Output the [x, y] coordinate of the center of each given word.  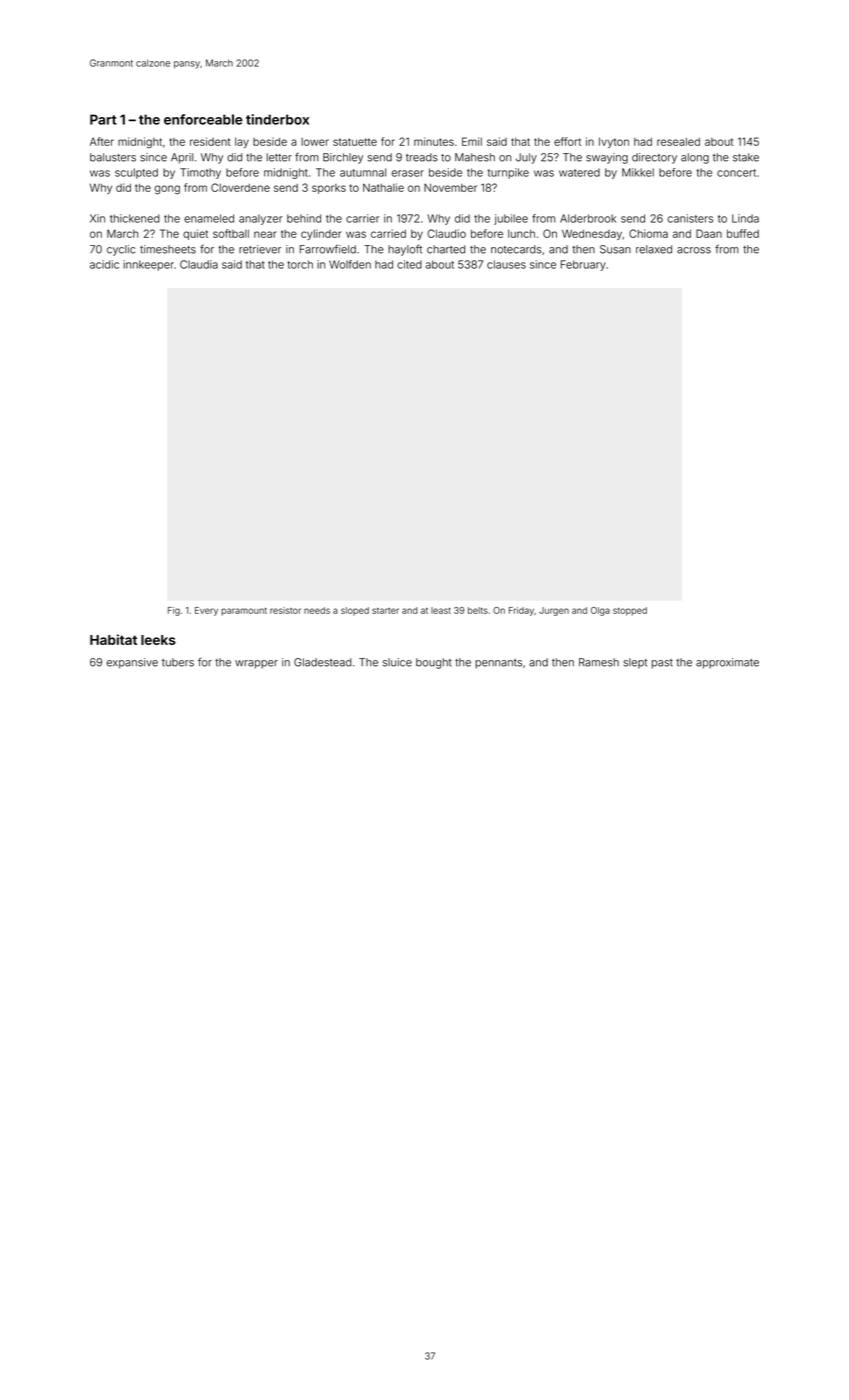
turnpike [508, 173]
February [583, 265]
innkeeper [148, 265]
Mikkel [638, 172]
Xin [97, 218]
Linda [745, 218]
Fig [174, 611]
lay [242, 143]
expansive [132, 663]
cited [409, 264]
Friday [521, 611]
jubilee [511, 219]
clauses [506, 264]
